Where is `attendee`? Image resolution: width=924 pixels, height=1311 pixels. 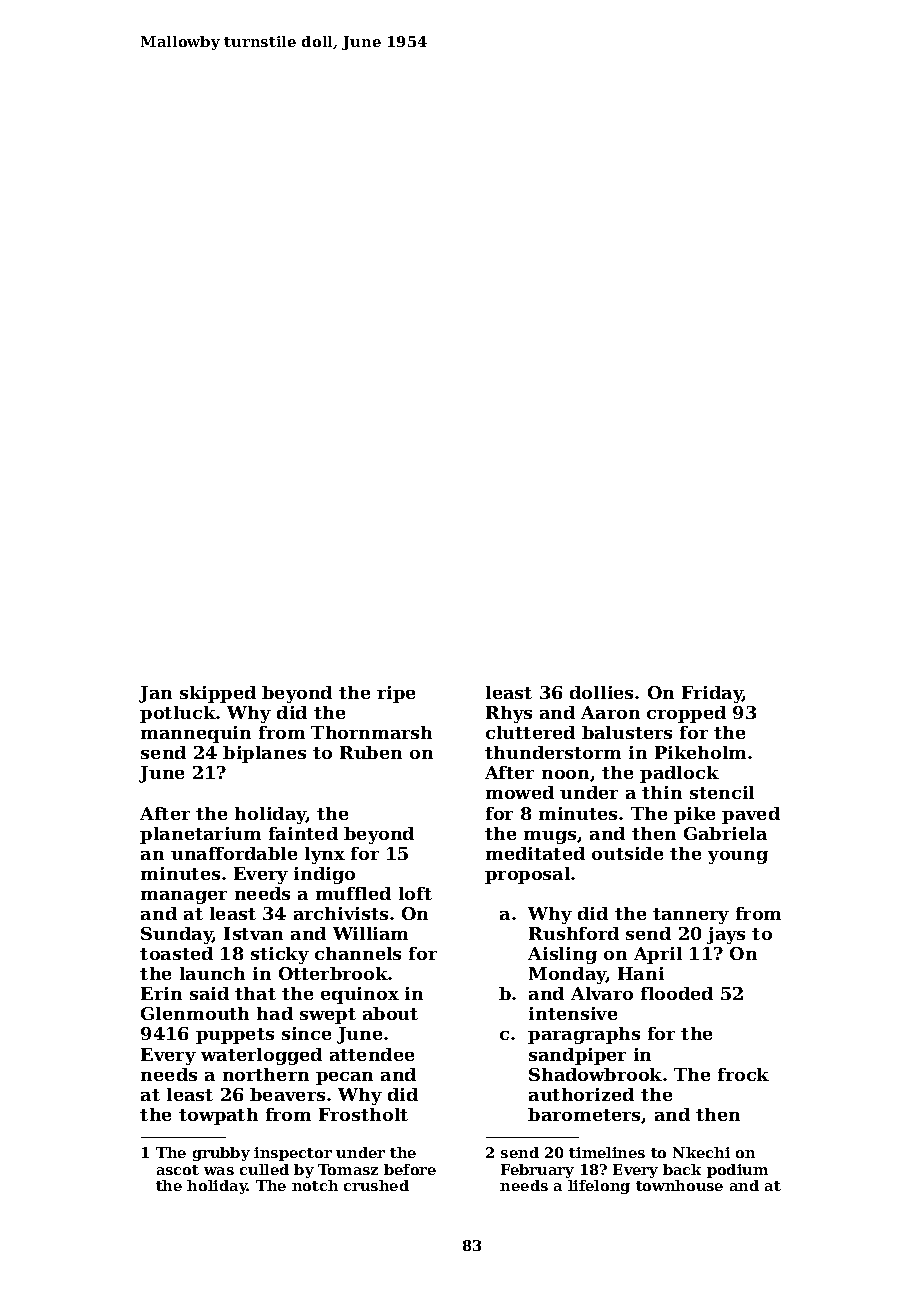 attendee is located at coordinates (372, 1054).
